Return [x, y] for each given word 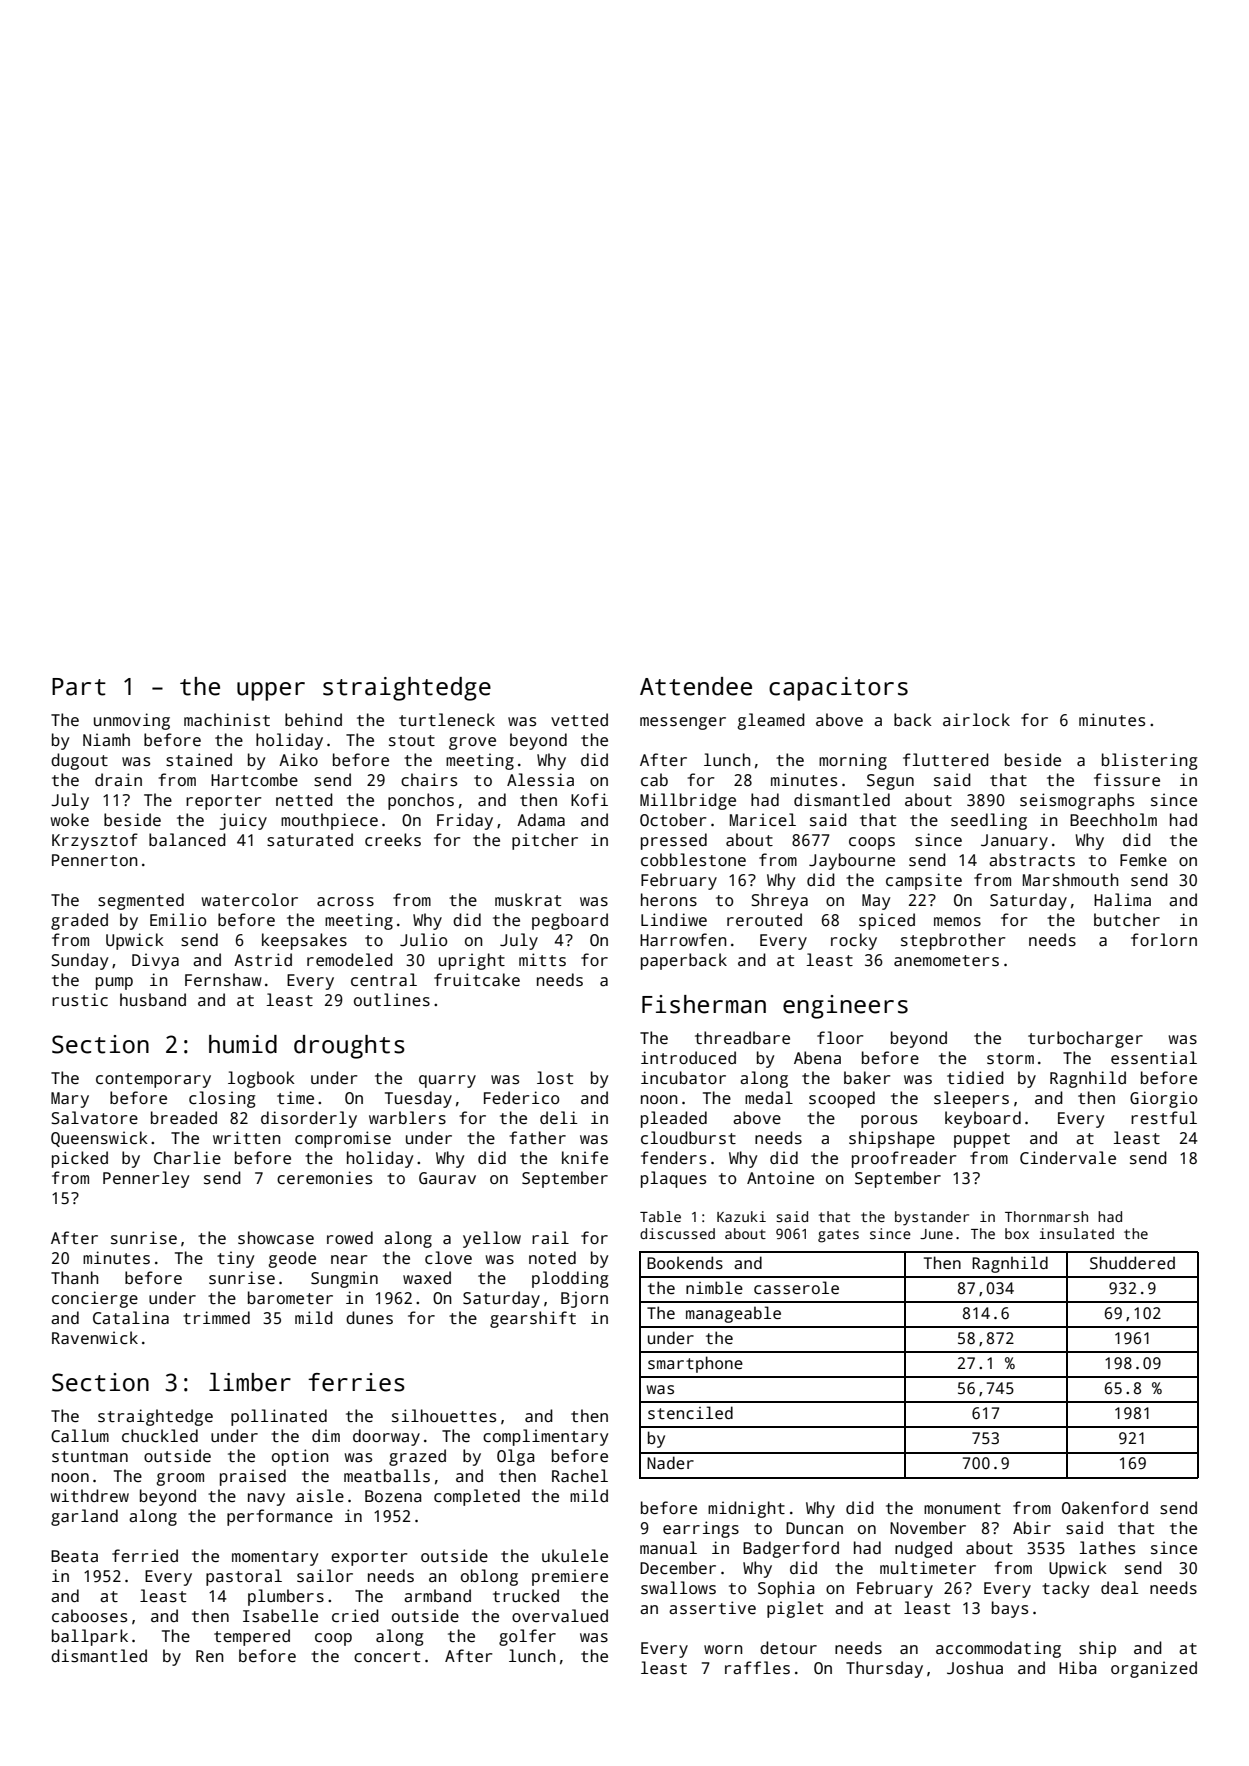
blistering [1149, 761]
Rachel [580, 1476]
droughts [349, 1047]
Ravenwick [95, 1338]
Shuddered [1132, 1263]
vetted [579, 719]
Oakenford [1105, 1507]
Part [79, 687]
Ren [210, 1656]
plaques [673, 1179]
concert [387, 1657]
